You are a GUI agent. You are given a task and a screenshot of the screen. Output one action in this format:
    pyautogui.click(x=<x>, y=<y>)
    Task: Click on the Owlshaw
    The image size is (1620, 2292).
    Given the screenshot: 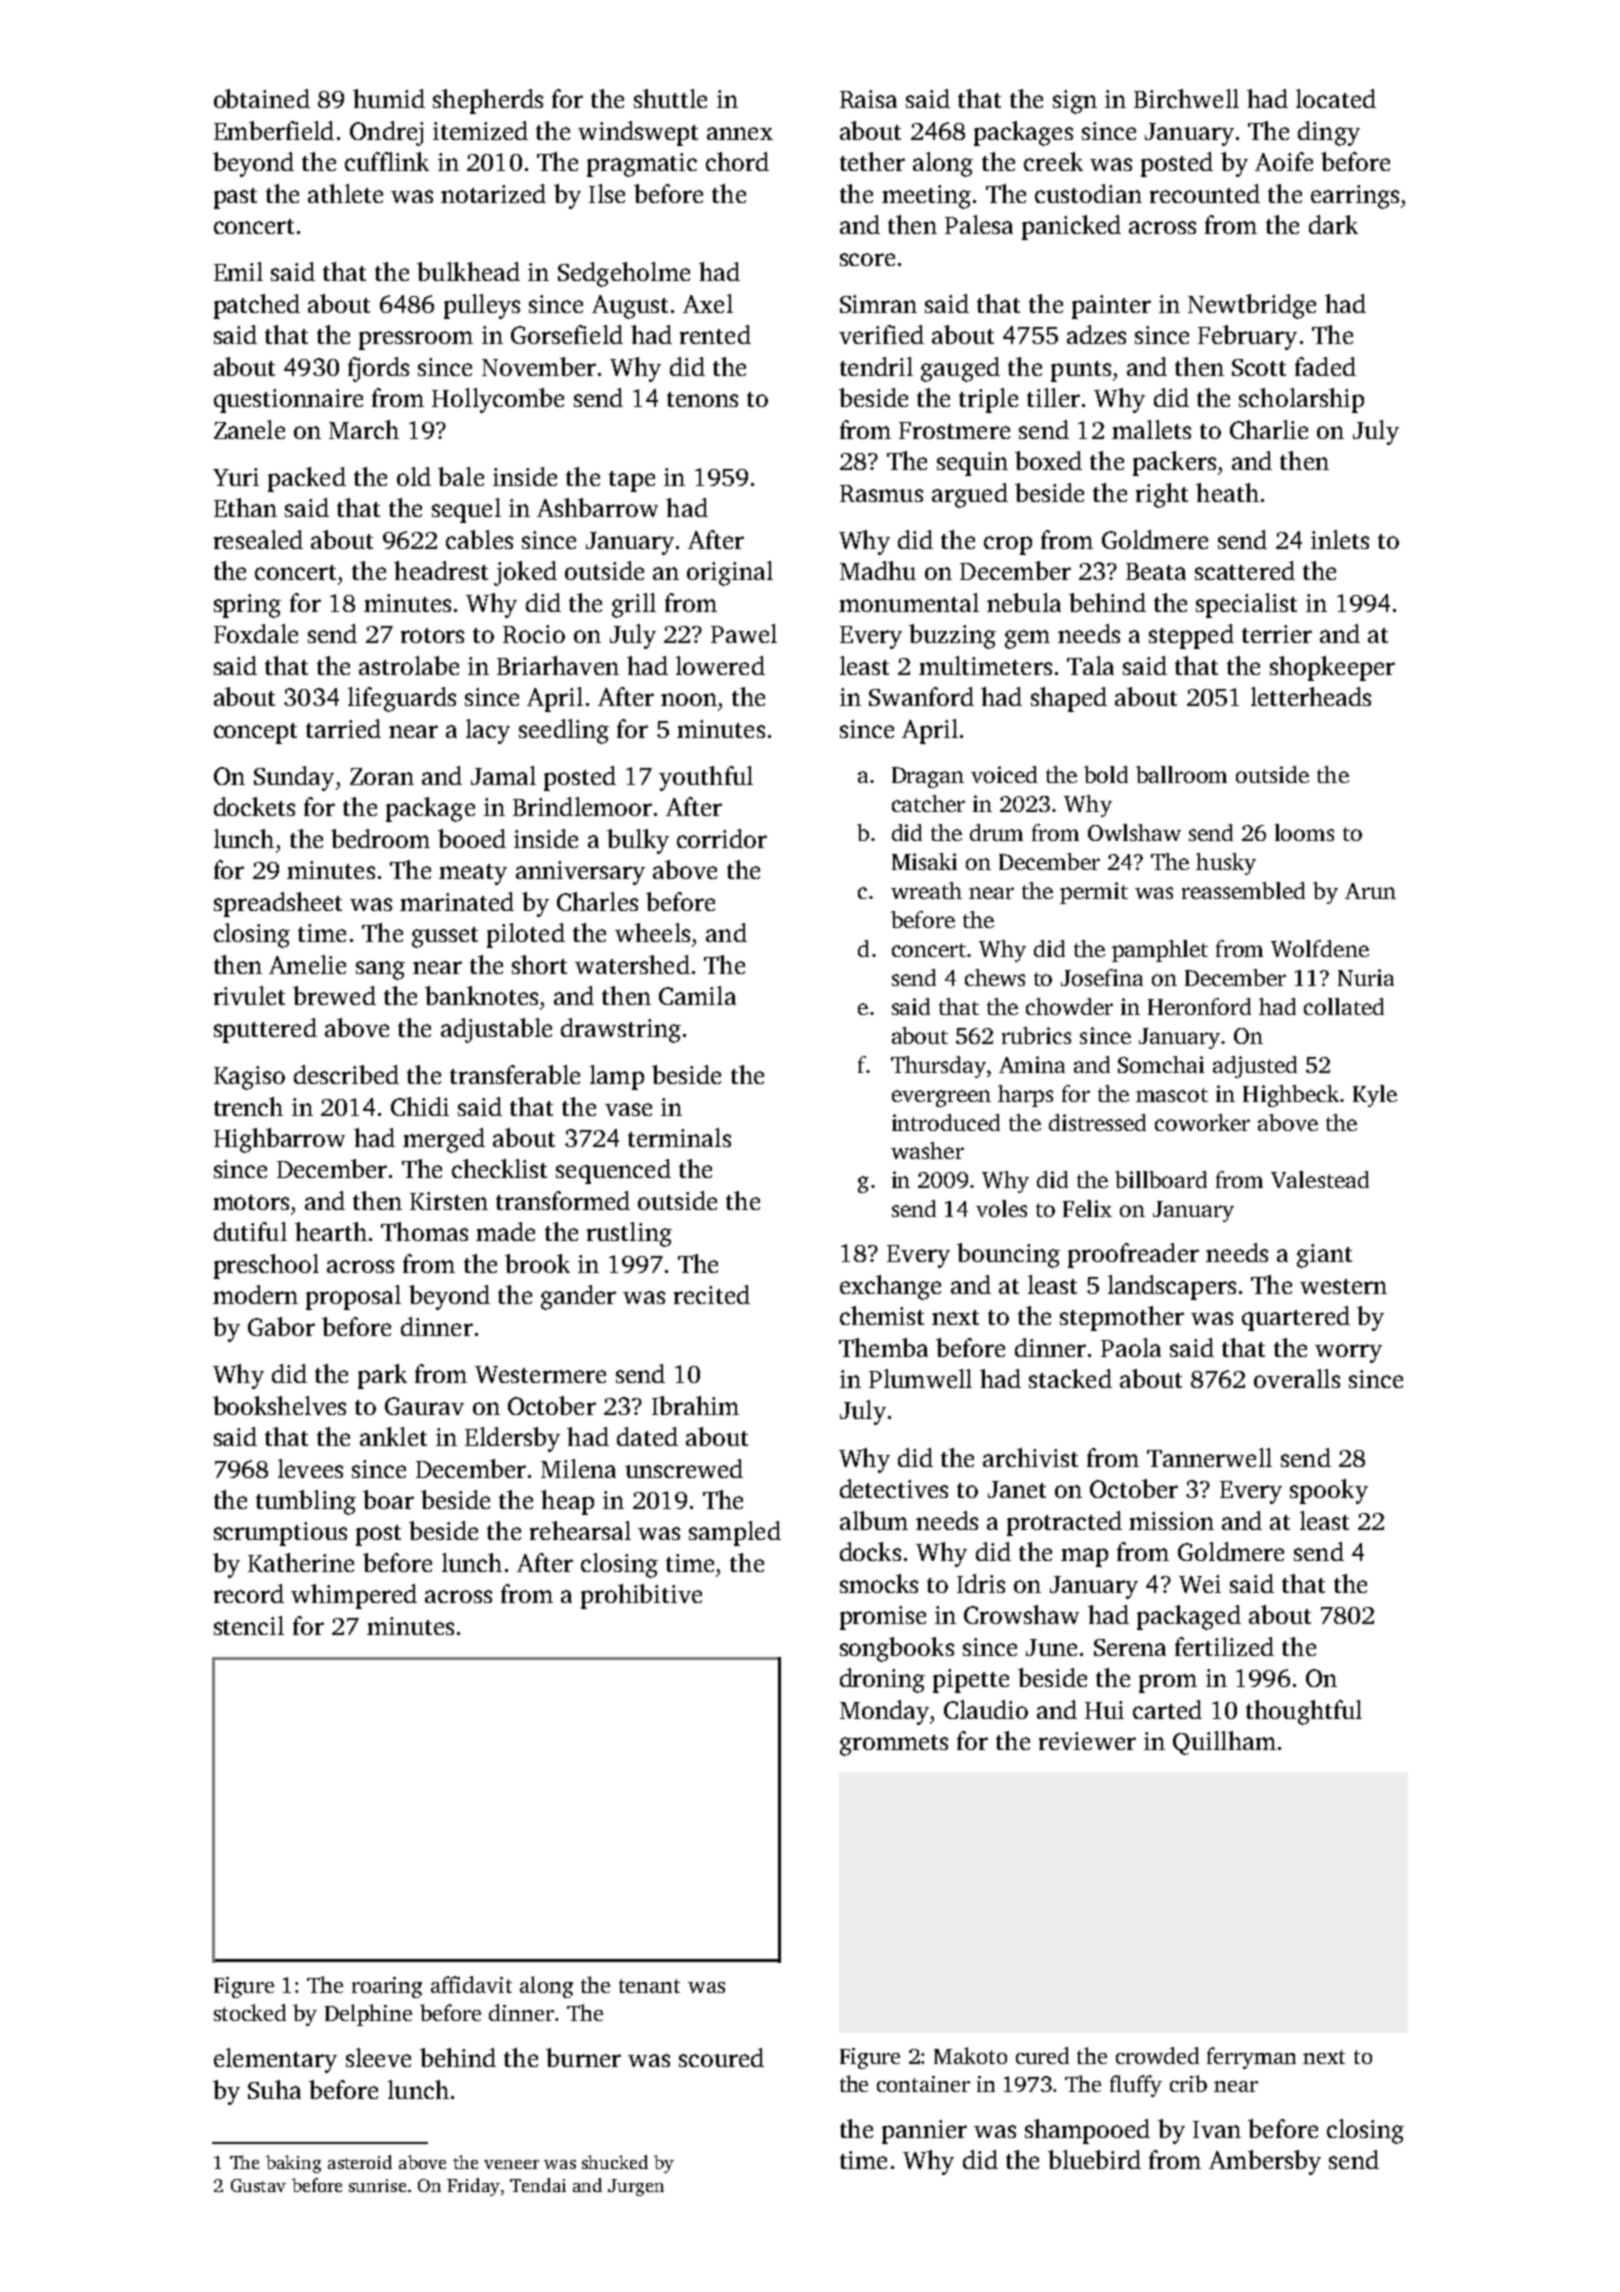 What is the action you would take?
    pyautogui.click(x=1134, y=832)
